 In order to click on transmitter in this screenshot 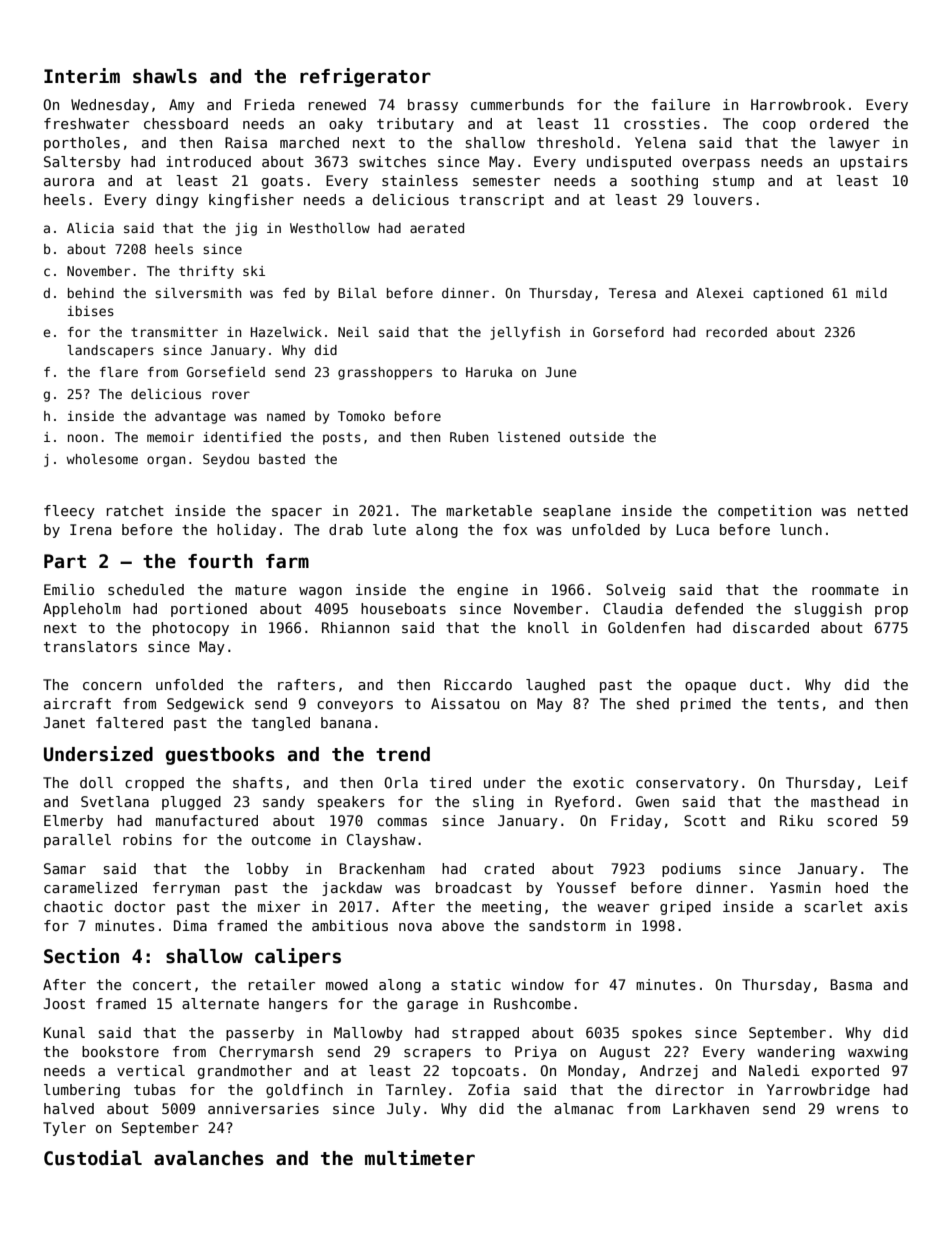, I will do `click(174, 332)`.
